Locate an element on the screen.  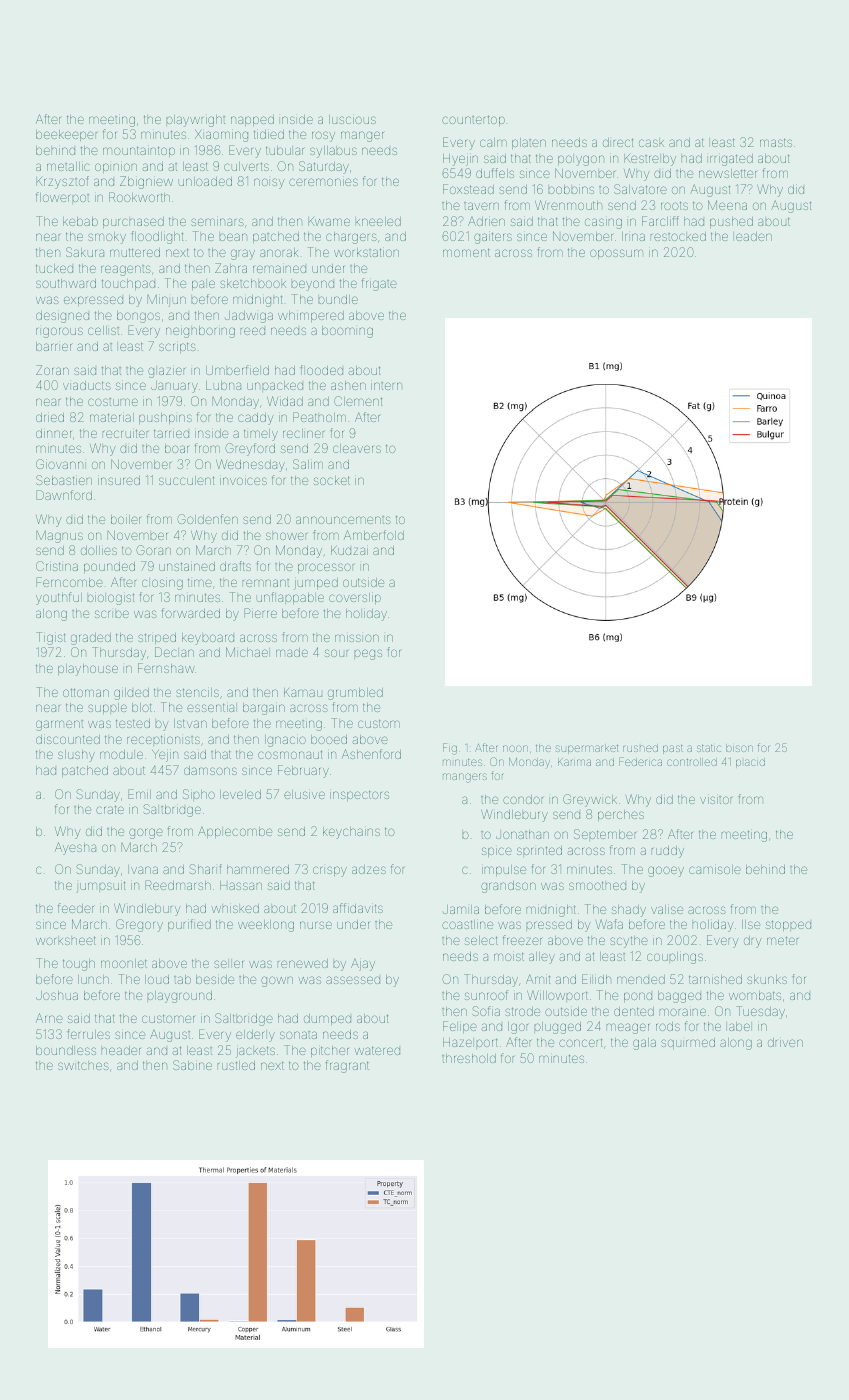
coverslip is located at coordinates (355, 598).
